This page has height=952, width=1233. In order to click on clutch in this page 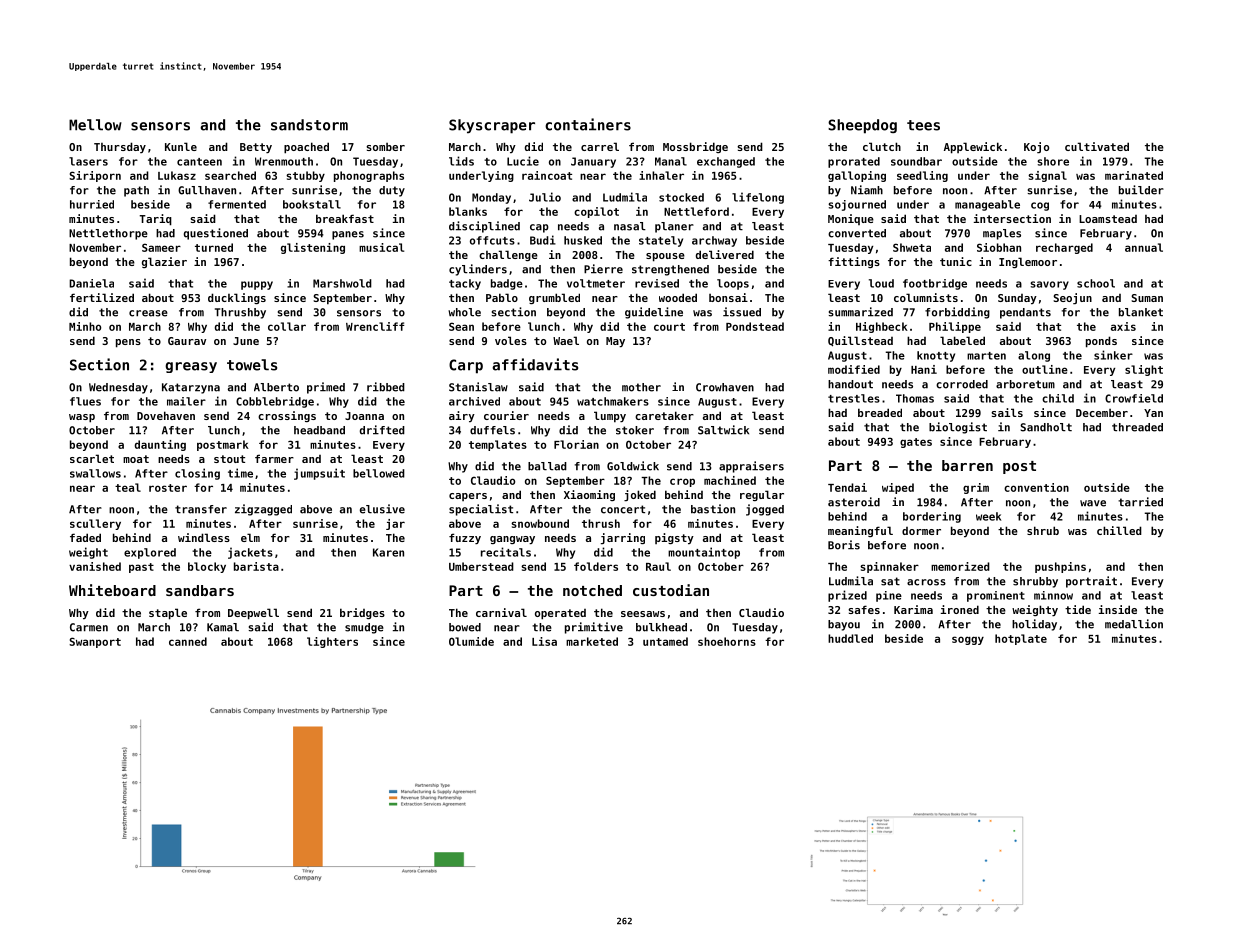, I will do `click(882, 146)`.
